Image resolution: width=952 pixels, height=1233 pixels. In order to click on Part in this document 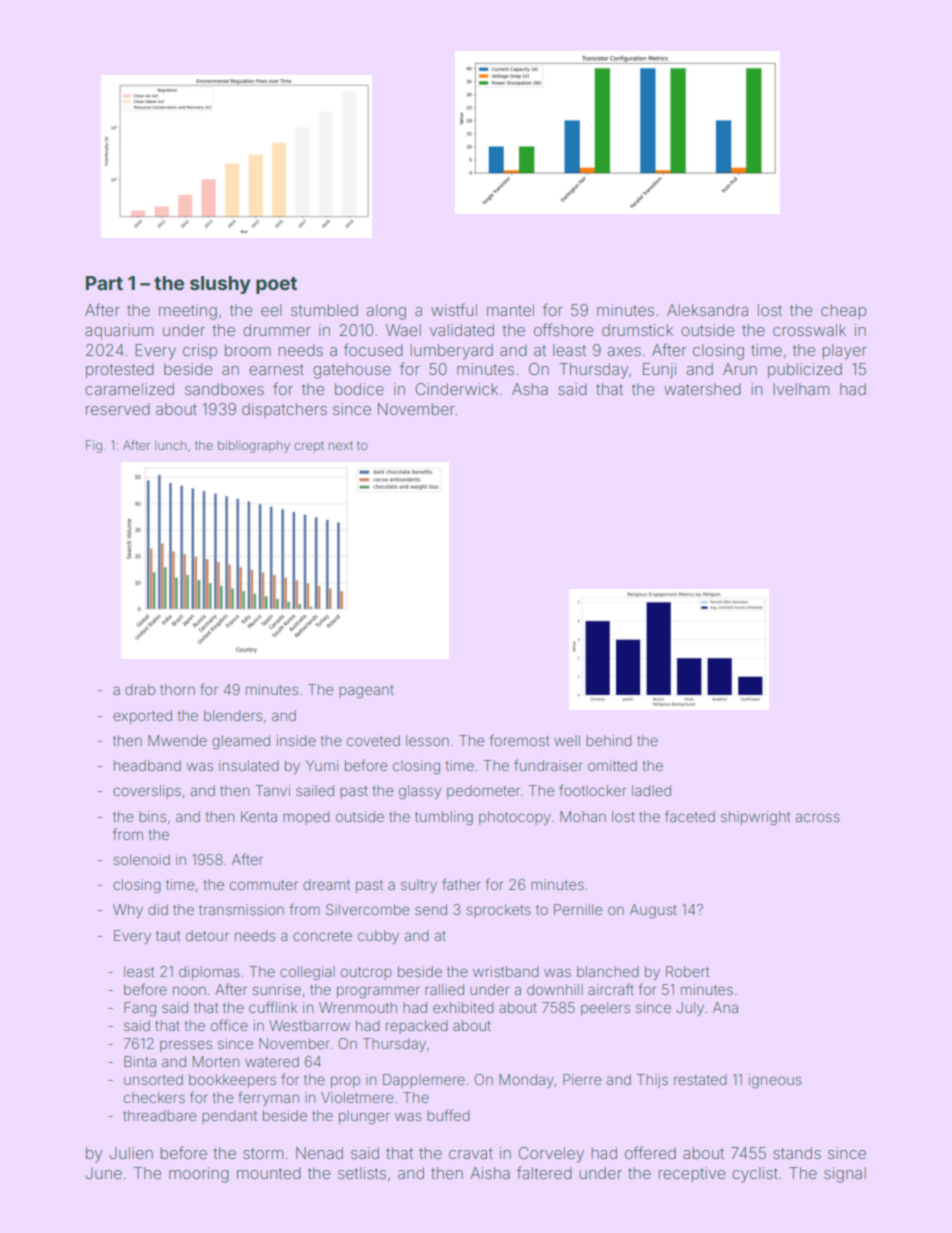, I will do `click(104, 283)`.
